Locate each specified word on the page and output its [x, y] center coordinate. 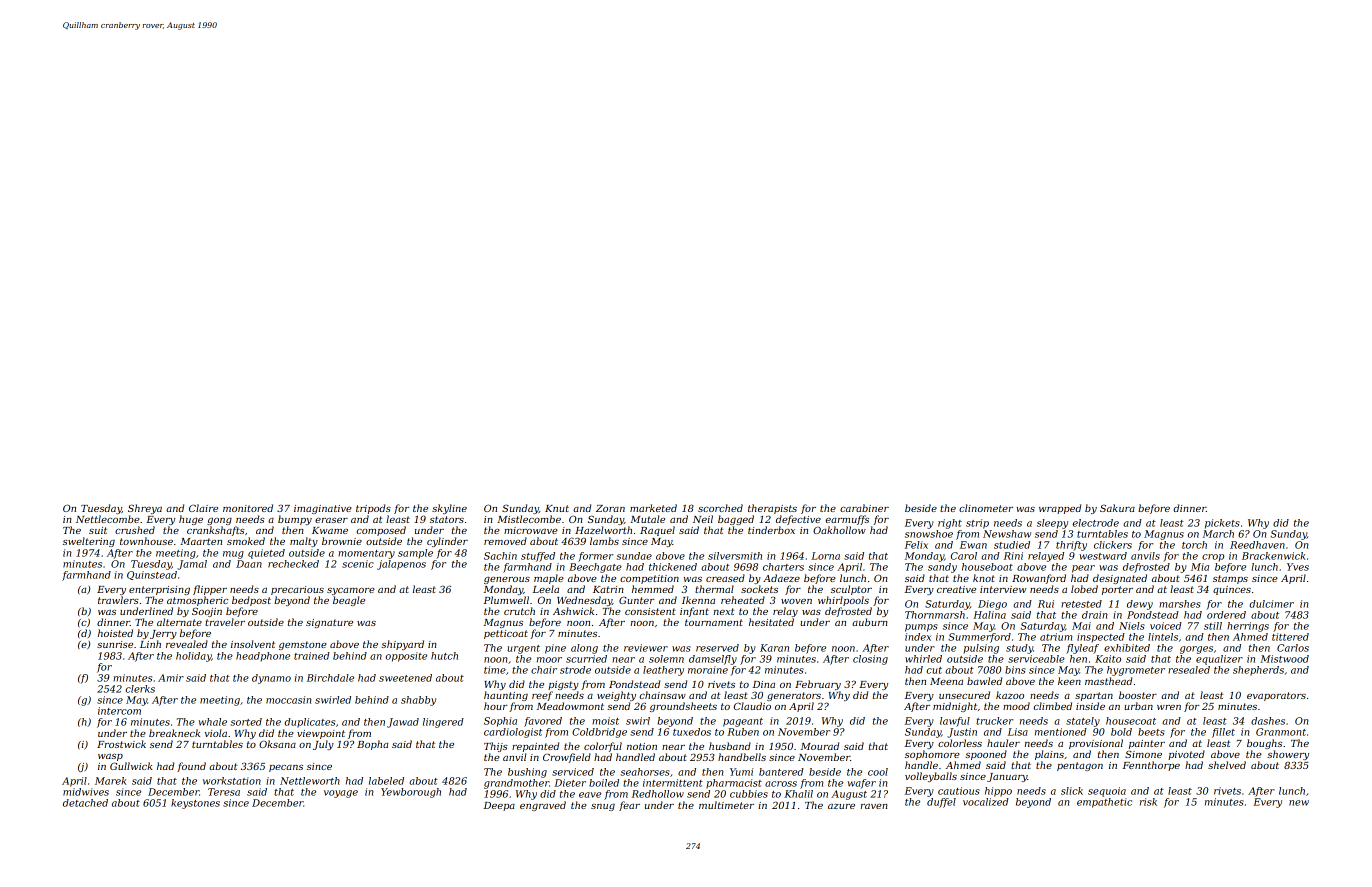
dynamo [271, 679]
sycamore [351, 591]
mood [1016, 706]
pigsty [563, 685]
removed [505, 541]
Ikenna [698, 600]
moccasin [289, 700]
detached [85, 803]
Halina [989, 615]
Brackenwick [1274, 556]
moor [549, 660]
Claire [203, 508]
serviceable [1036, 659]
